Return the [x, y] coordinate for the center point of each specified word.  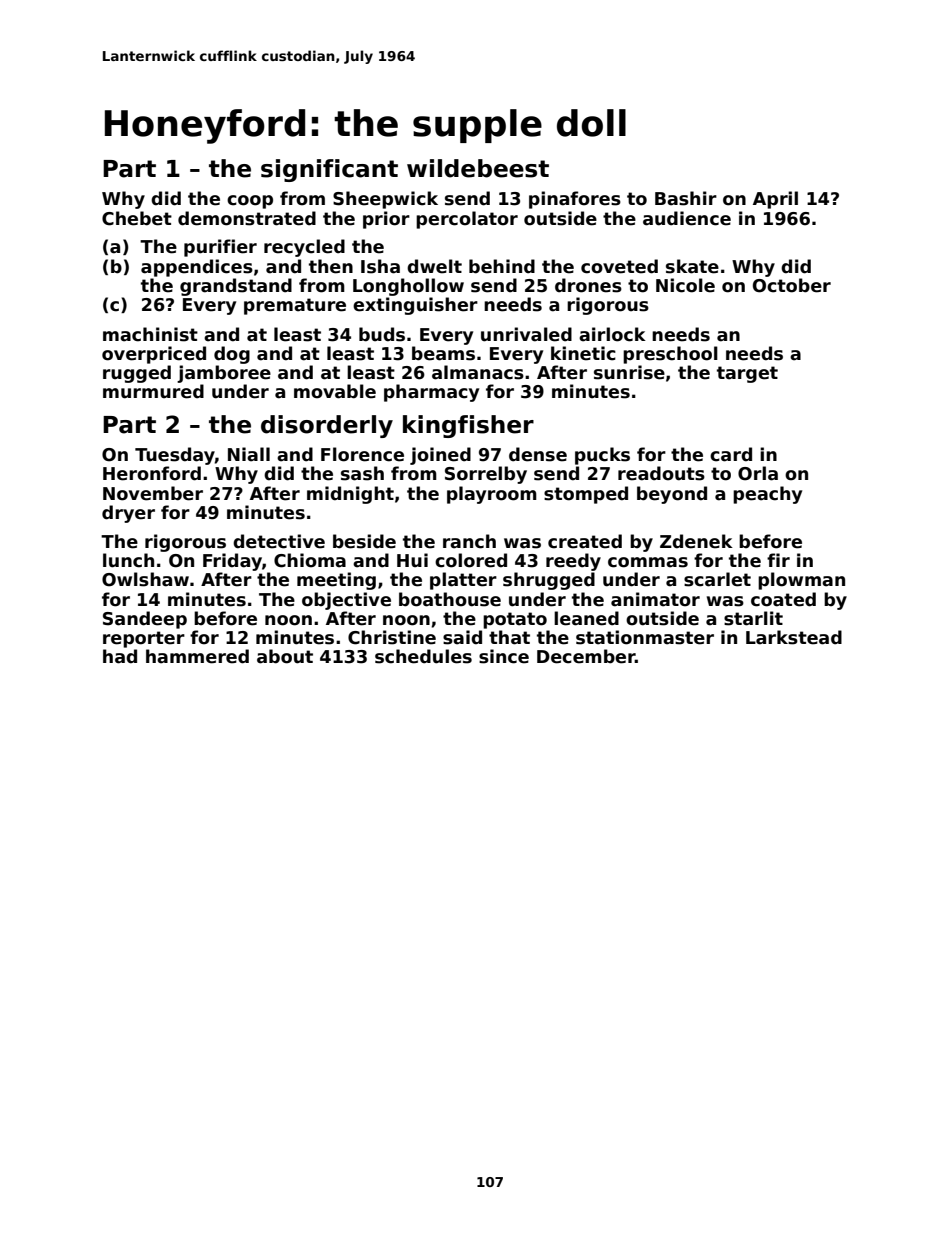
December [586, 656]
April [775, 200]
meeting [336, 581]
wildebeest [478, 168]
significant [329, 170]
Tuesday [175, 456]
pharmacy [431, 393]
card [731, 454]
